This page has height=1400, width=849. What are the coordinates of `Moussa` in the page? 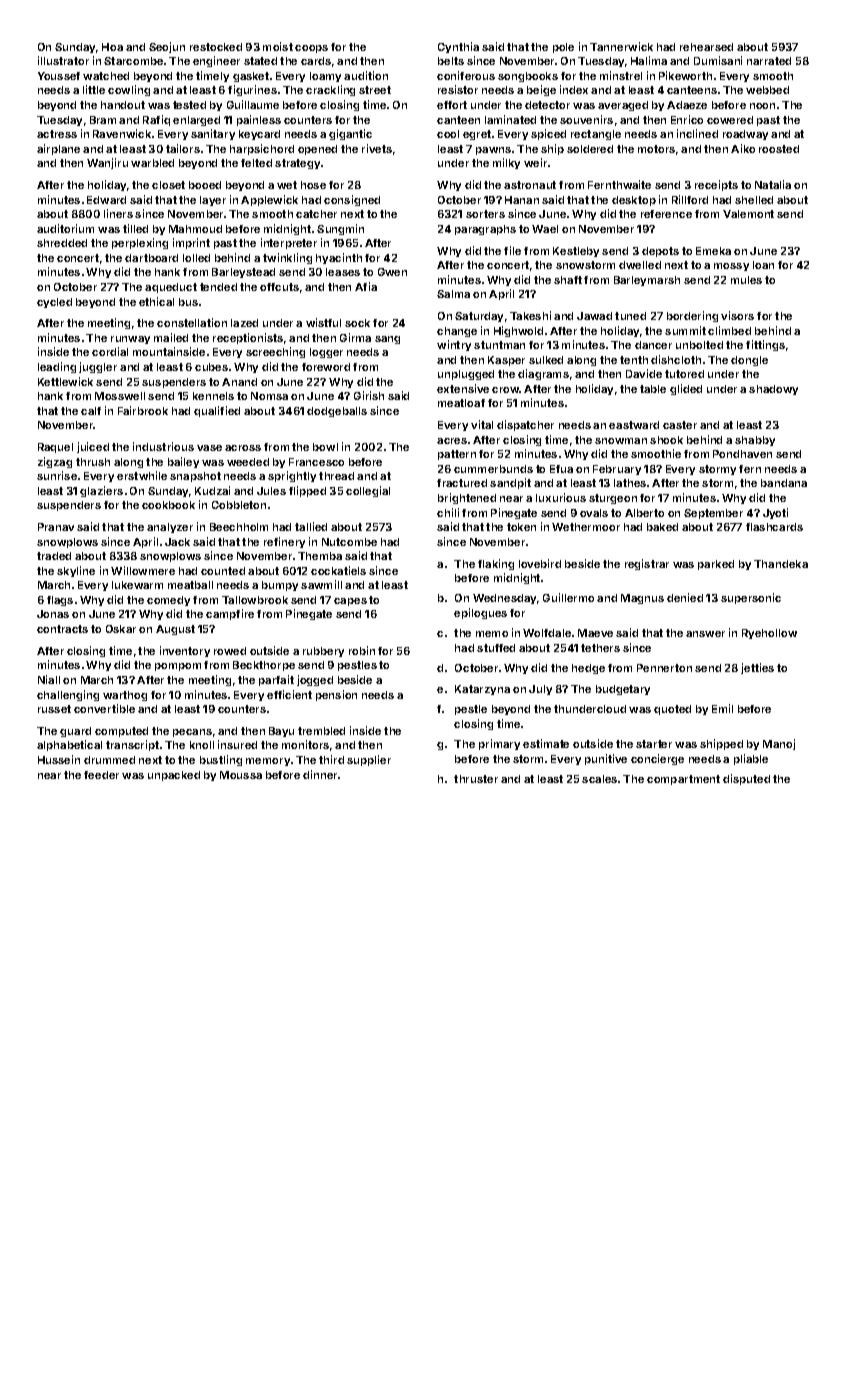 It's located at (241, 775).
